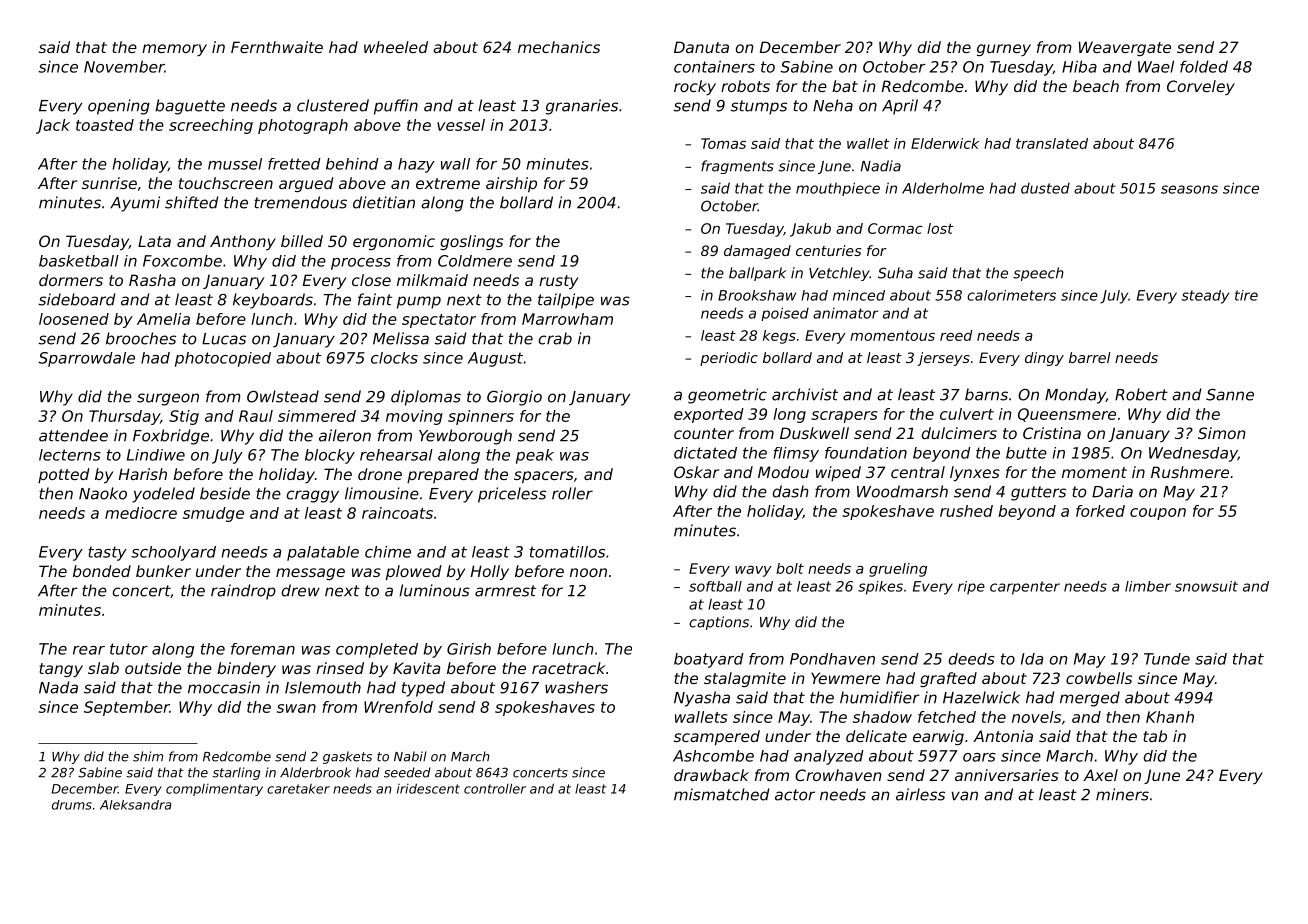 Image resolution: width=1308 pixels, height=924 pixels. I want to click on tire, so click(1246, 295).
